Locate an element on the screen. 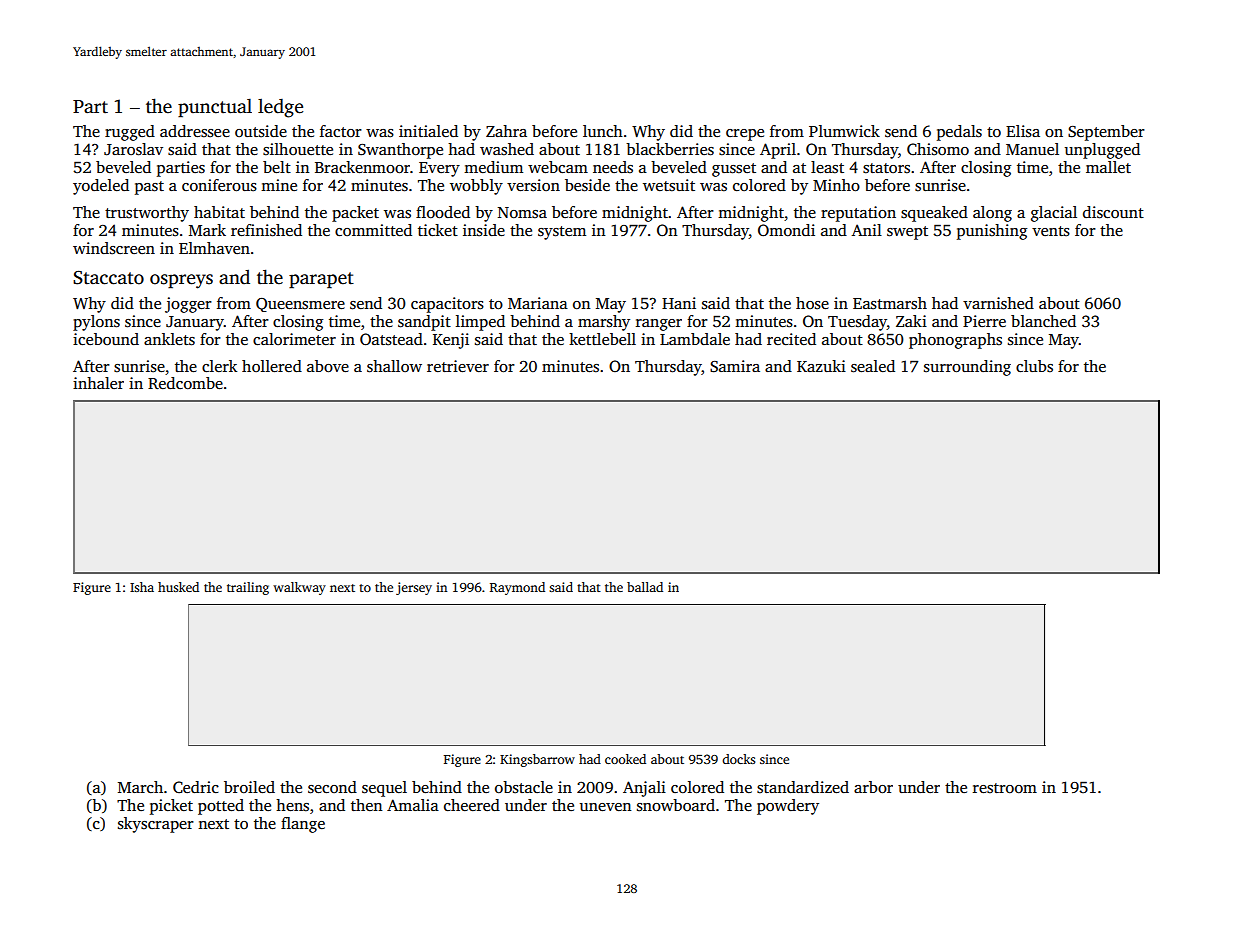 This screenshot has width=1233, height=952. anklets is located at coordinates (169, 339).
